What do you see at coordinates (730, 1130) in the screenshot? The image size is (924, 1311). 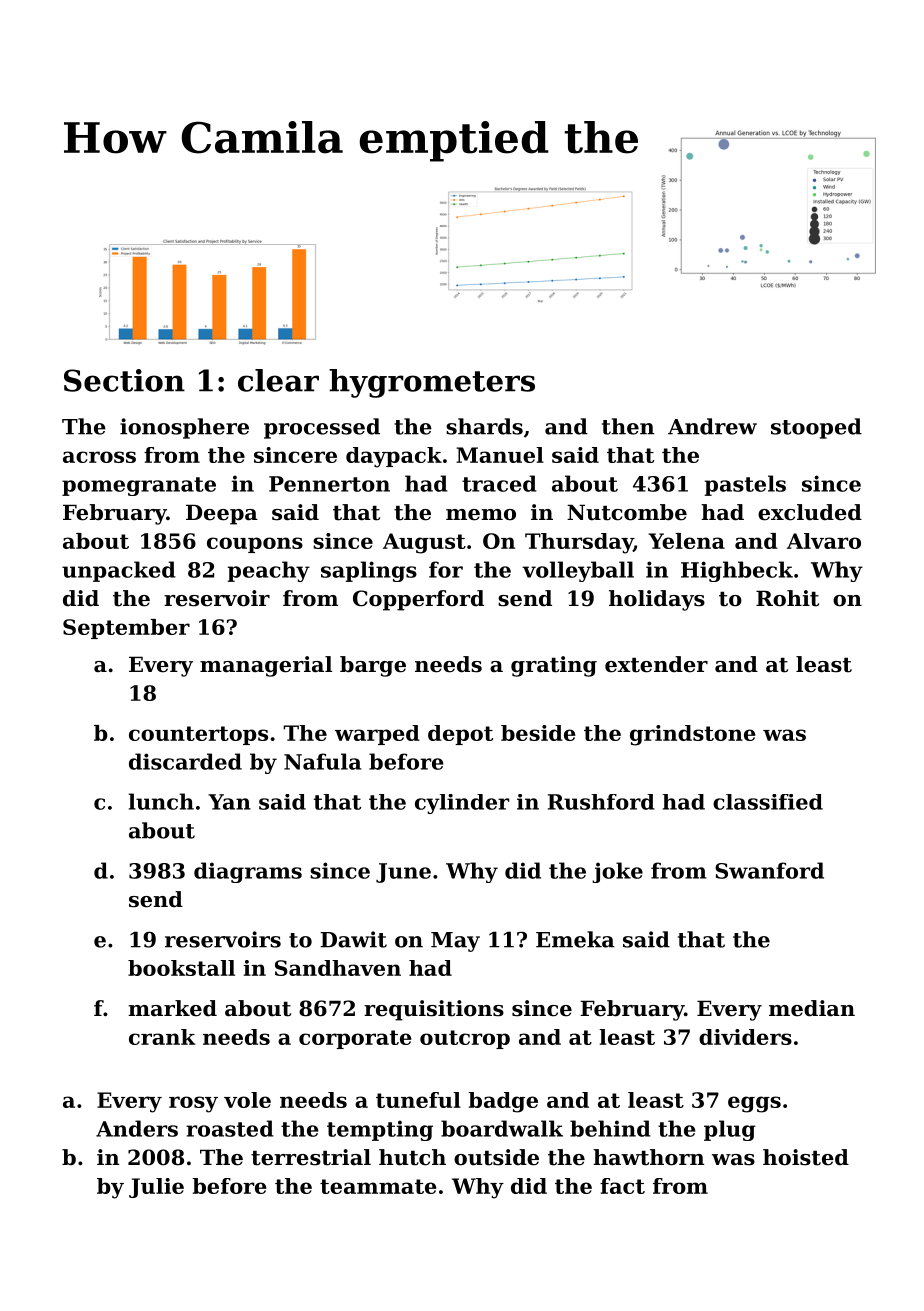 I see `plug` at bounding box center [730, 1130].
